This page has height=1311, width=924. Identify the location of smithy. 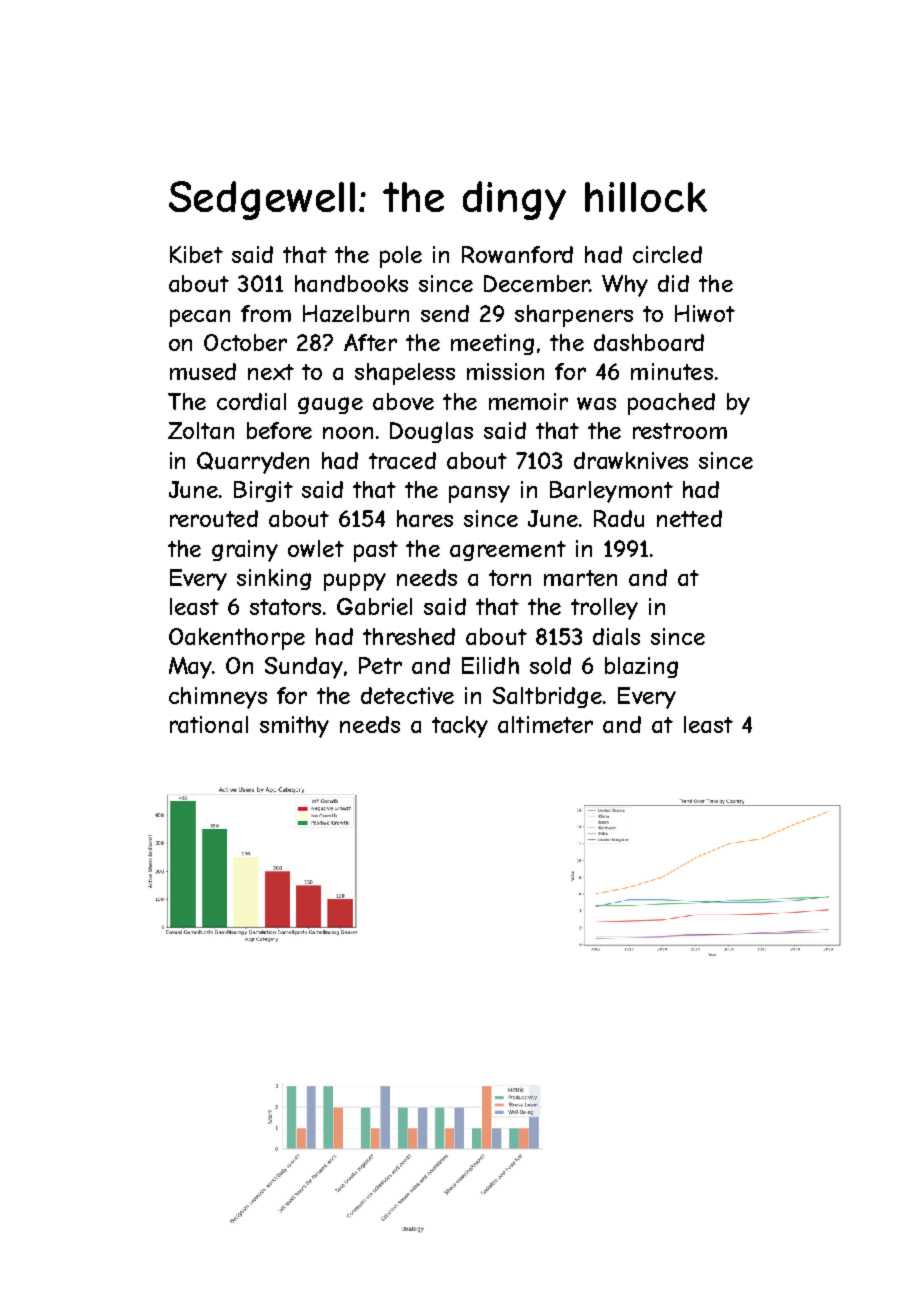
(294, 727).
